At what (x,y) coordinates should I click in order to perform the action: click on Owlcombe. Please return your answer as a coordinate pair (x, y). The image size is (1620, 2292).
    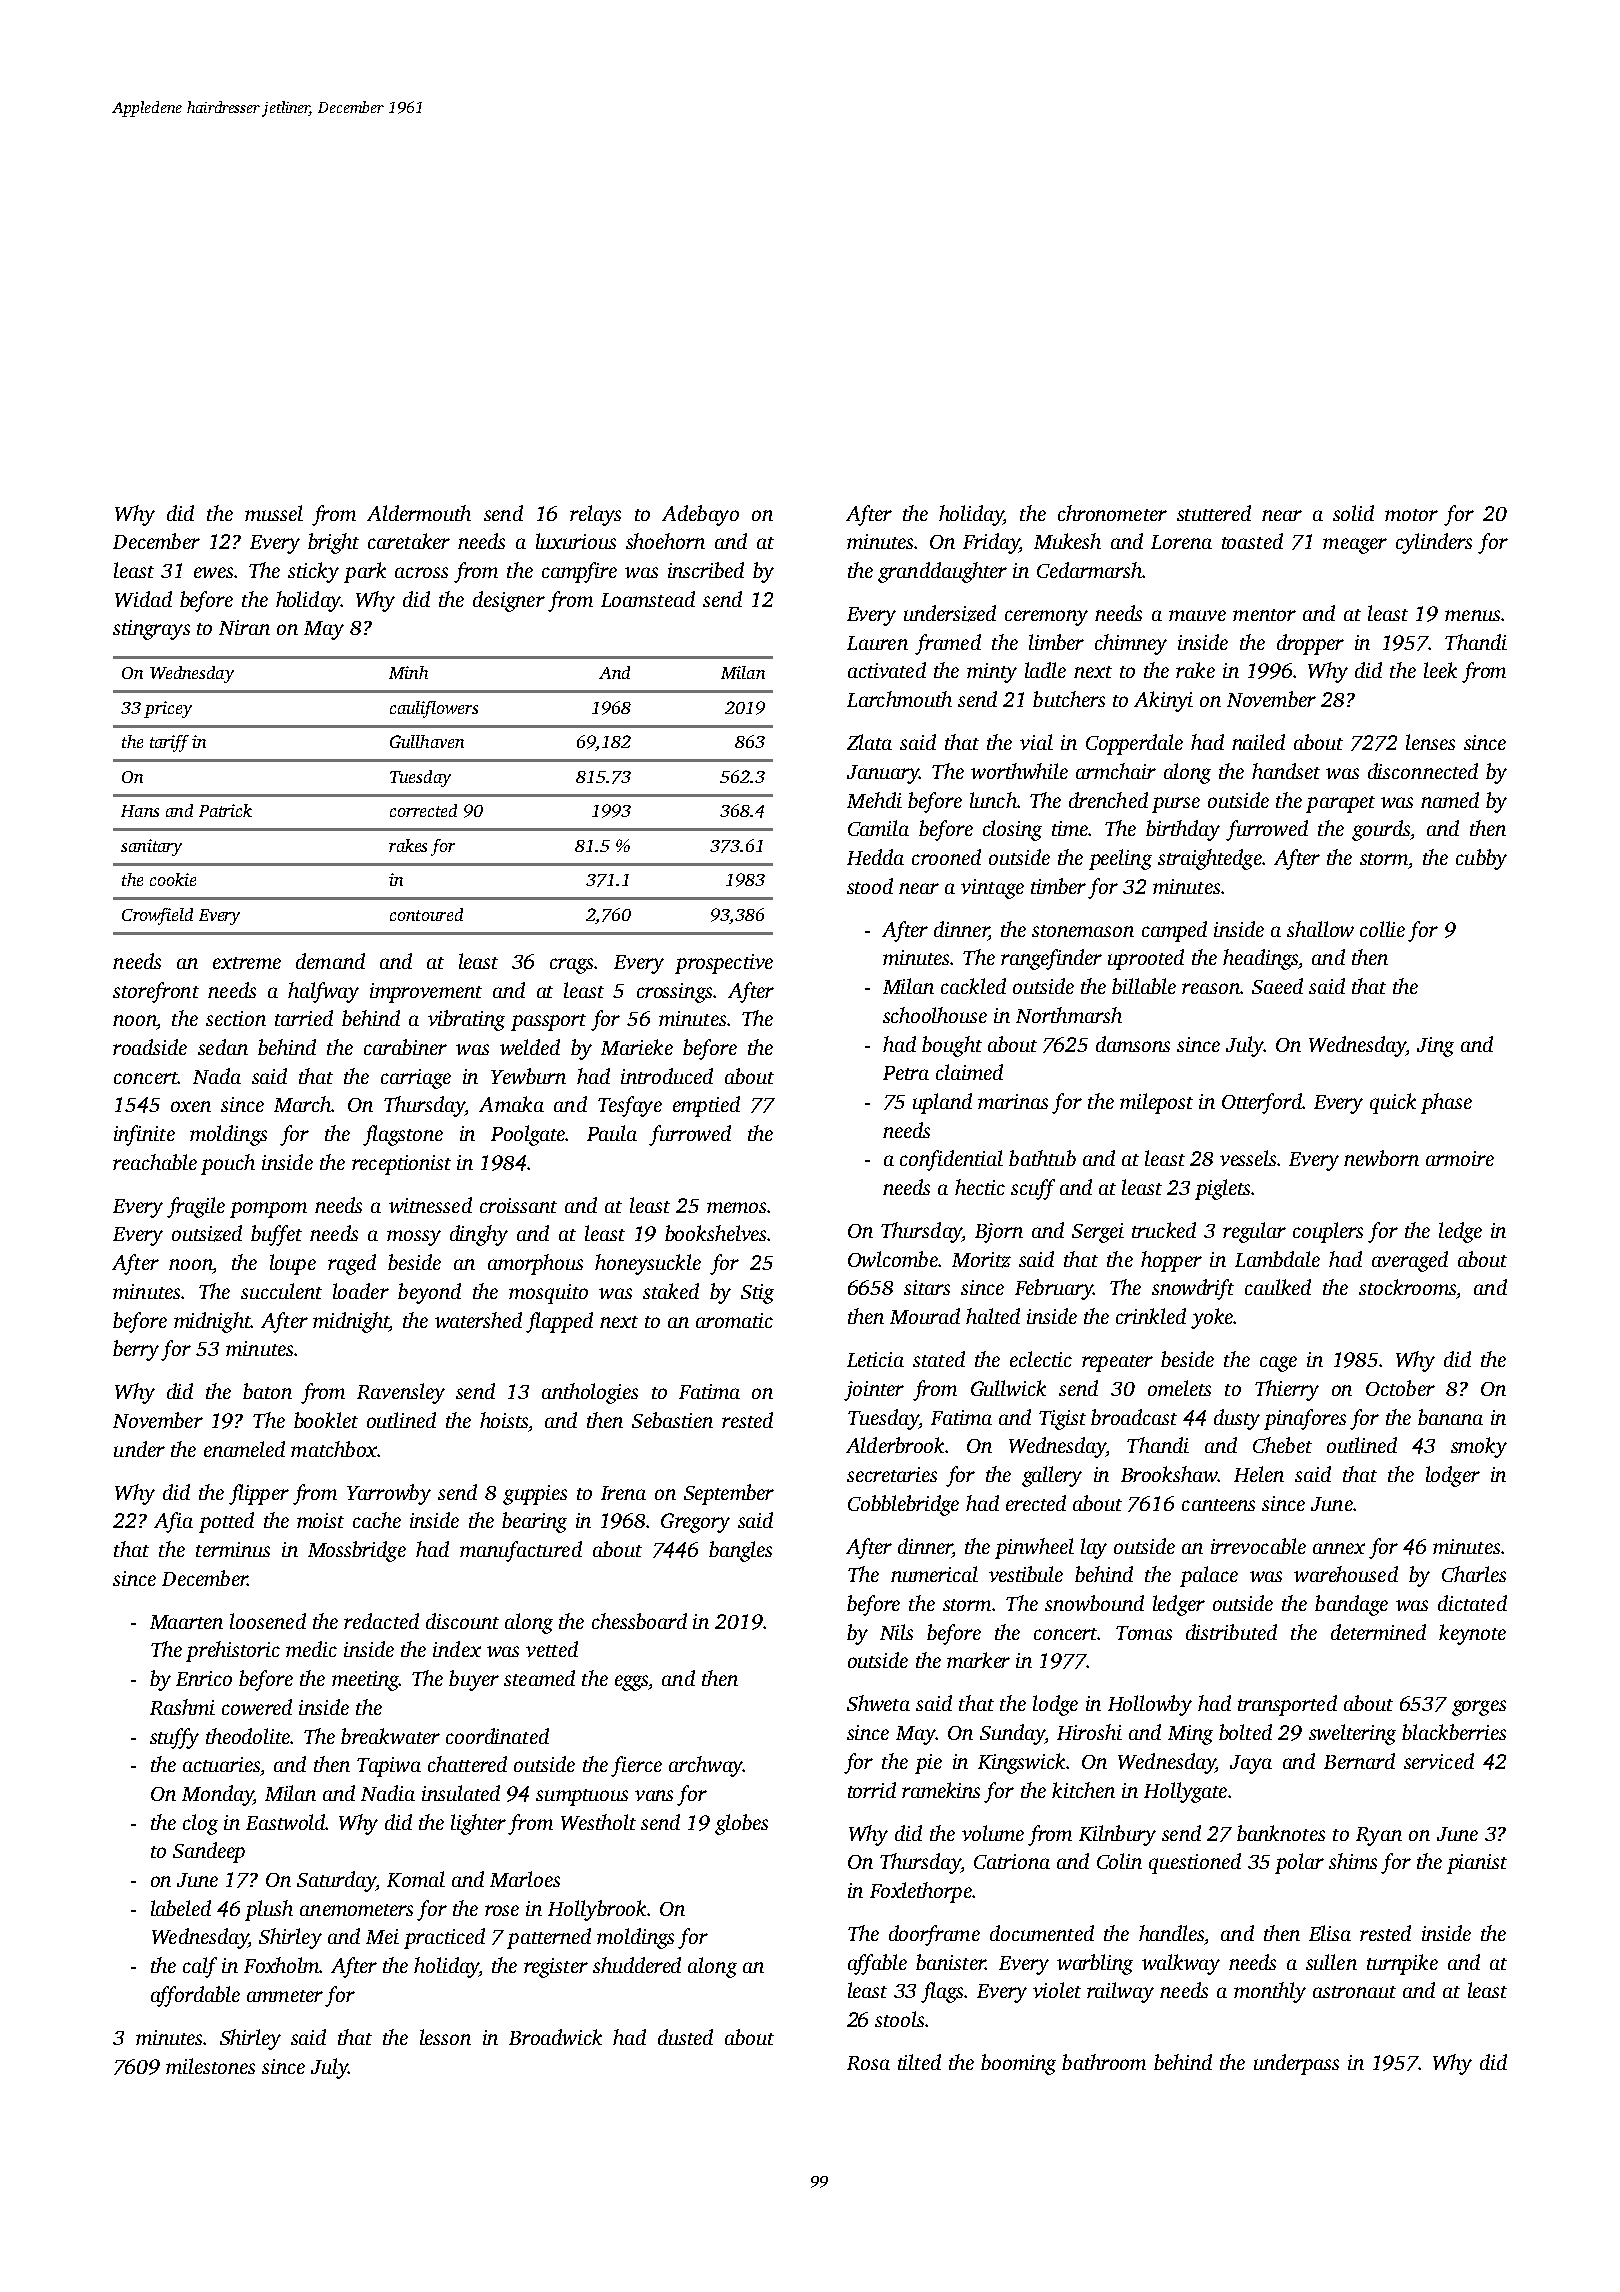
    Looking at the image, I should click on (893, 1259).
